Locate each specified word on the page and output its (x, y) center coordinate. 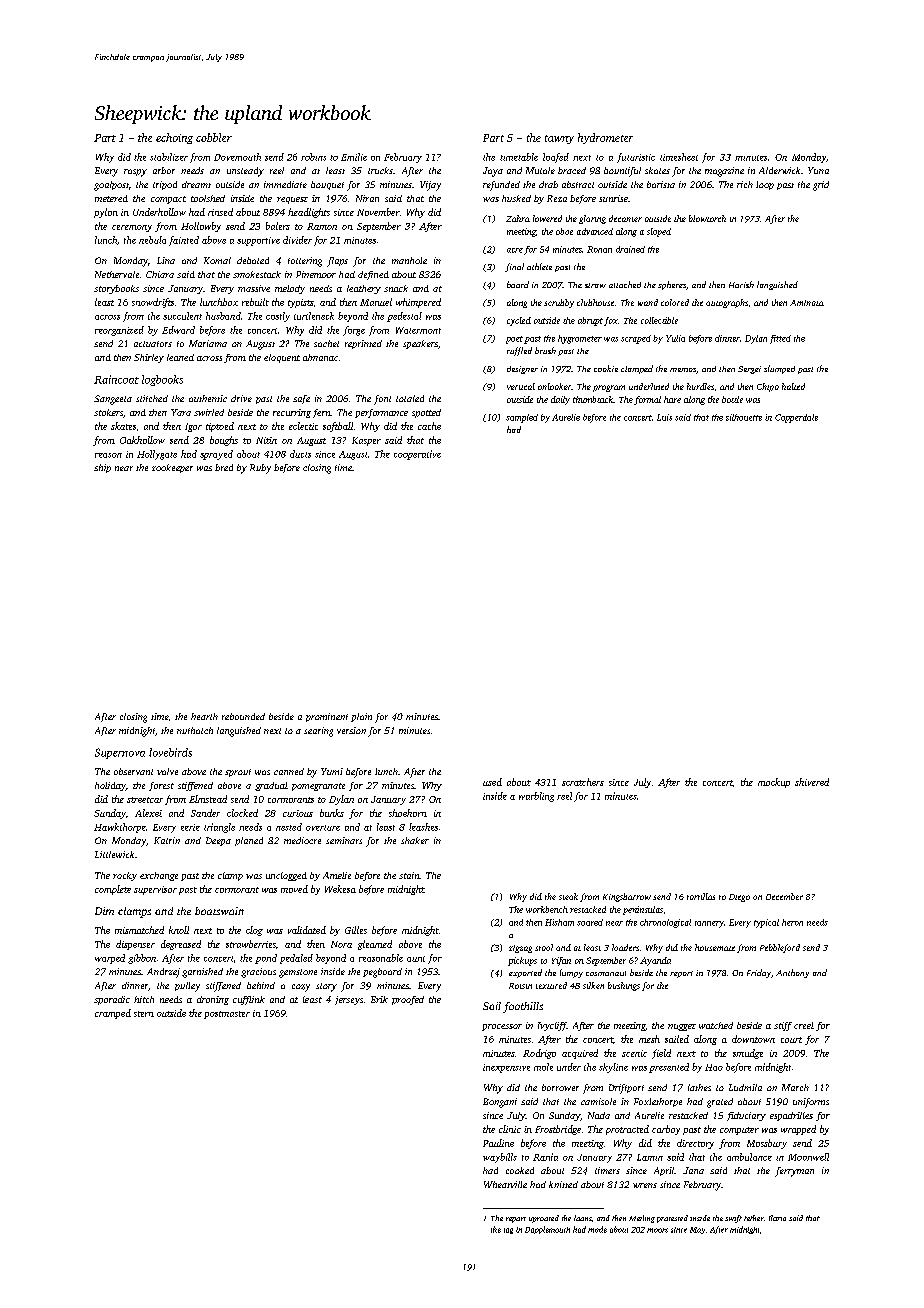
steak (568, 896)
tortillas (701, 896)
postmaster (227, 1015)
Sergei (749, 370)
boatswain (219, 911)
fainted (184, 241)
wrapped (798, 1130)
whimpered (418, 303)
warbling (536, 797)
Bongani (500, 1103)
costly (278, 317)
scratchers (583, 782)
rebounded (243, 716)
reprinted (363, 344)
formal (647, 400)
